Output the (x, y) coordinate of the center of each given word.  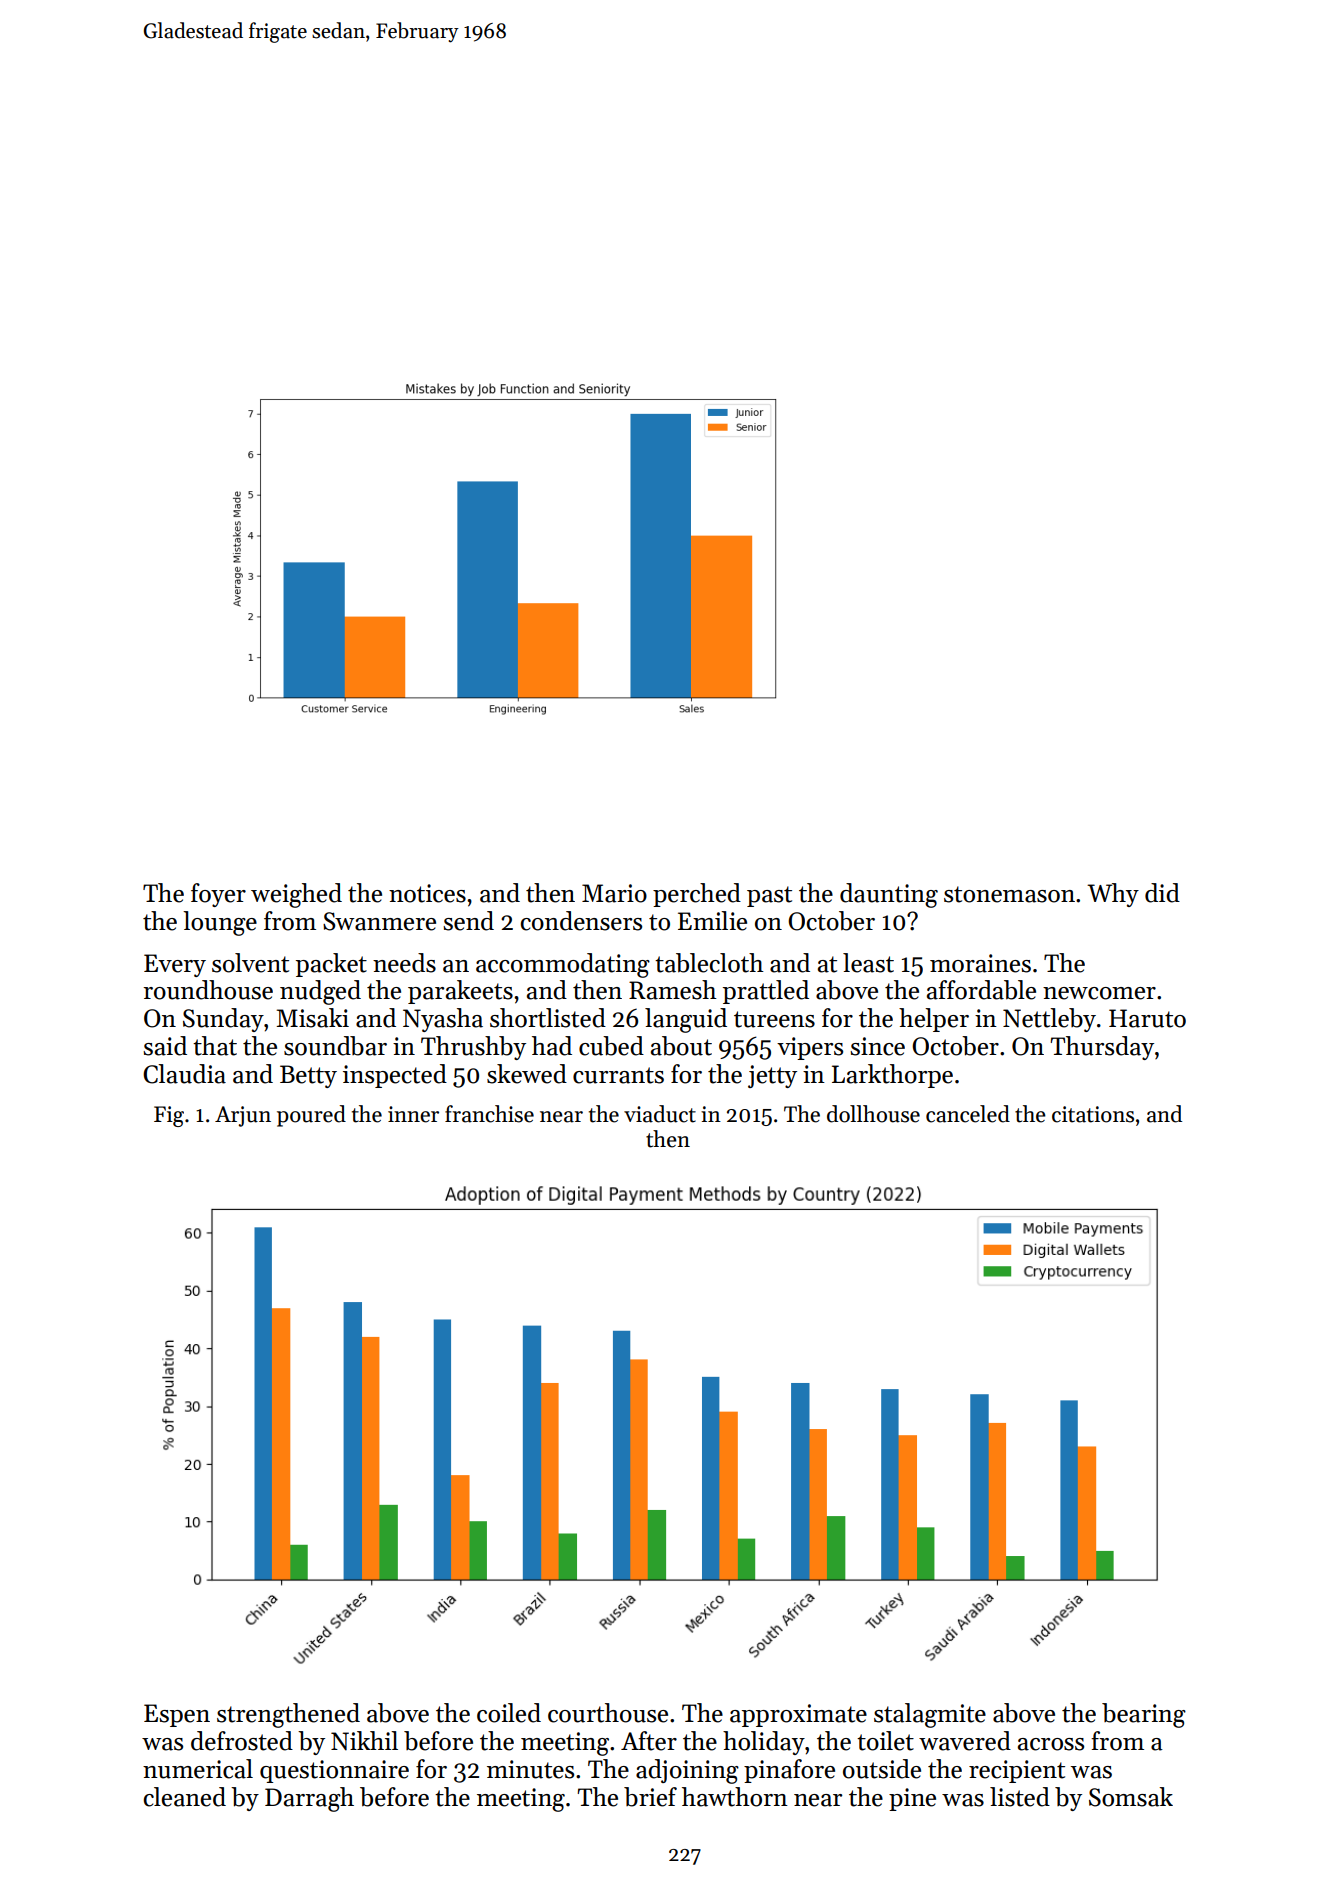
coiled (509, 1713)
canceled (968, 1114)
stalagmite (930, 1715)
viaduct (660, 1114)
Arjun (243, 1116)
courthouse (608, 1713)
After (649, 1741)
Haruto (1147, 1018)
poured (311, 1116)
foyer (218, 895)
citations (1093, 1114)
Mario (614, 893)
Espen (177, 1715)
